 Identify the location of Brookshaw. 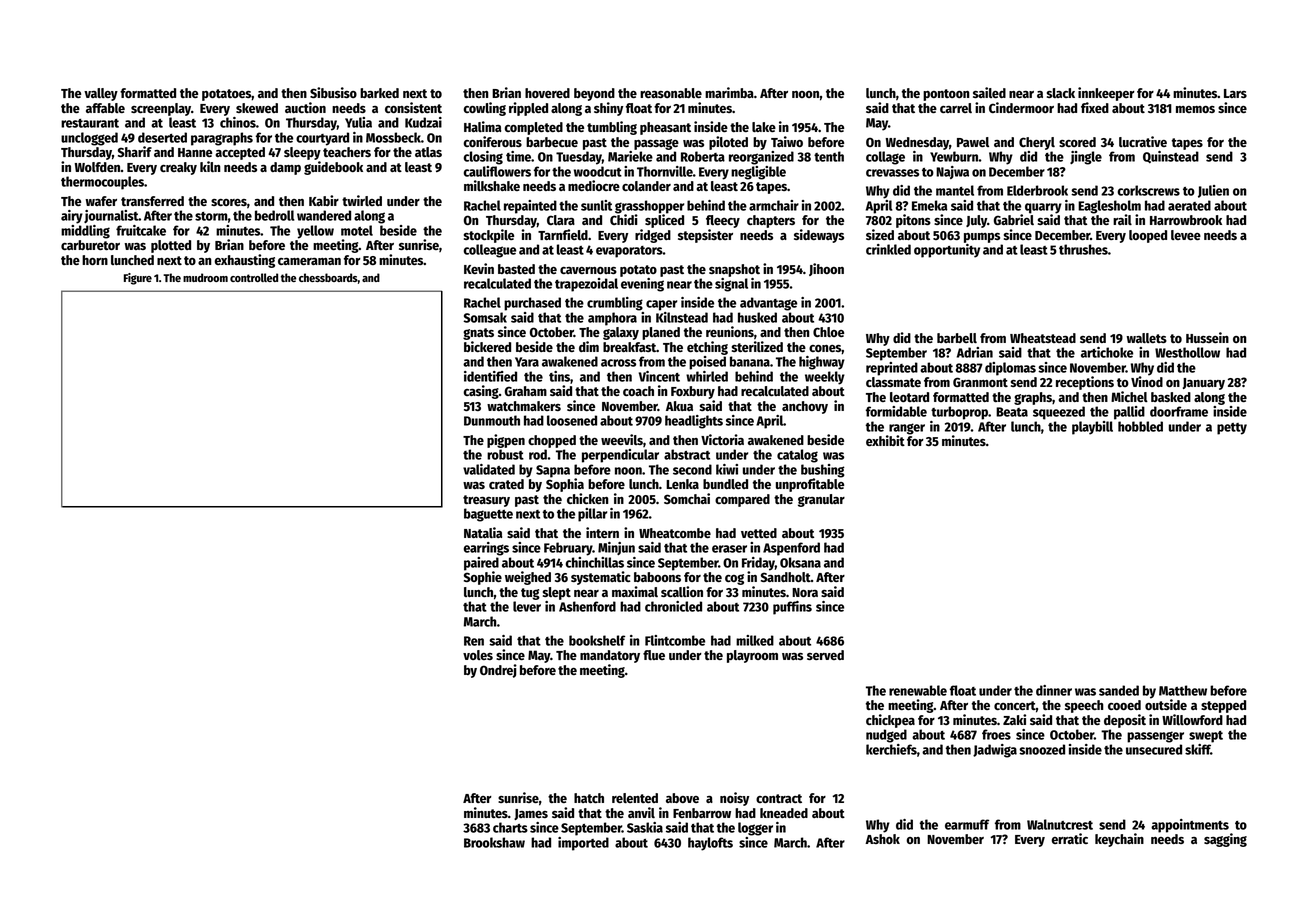
(494, 842).
